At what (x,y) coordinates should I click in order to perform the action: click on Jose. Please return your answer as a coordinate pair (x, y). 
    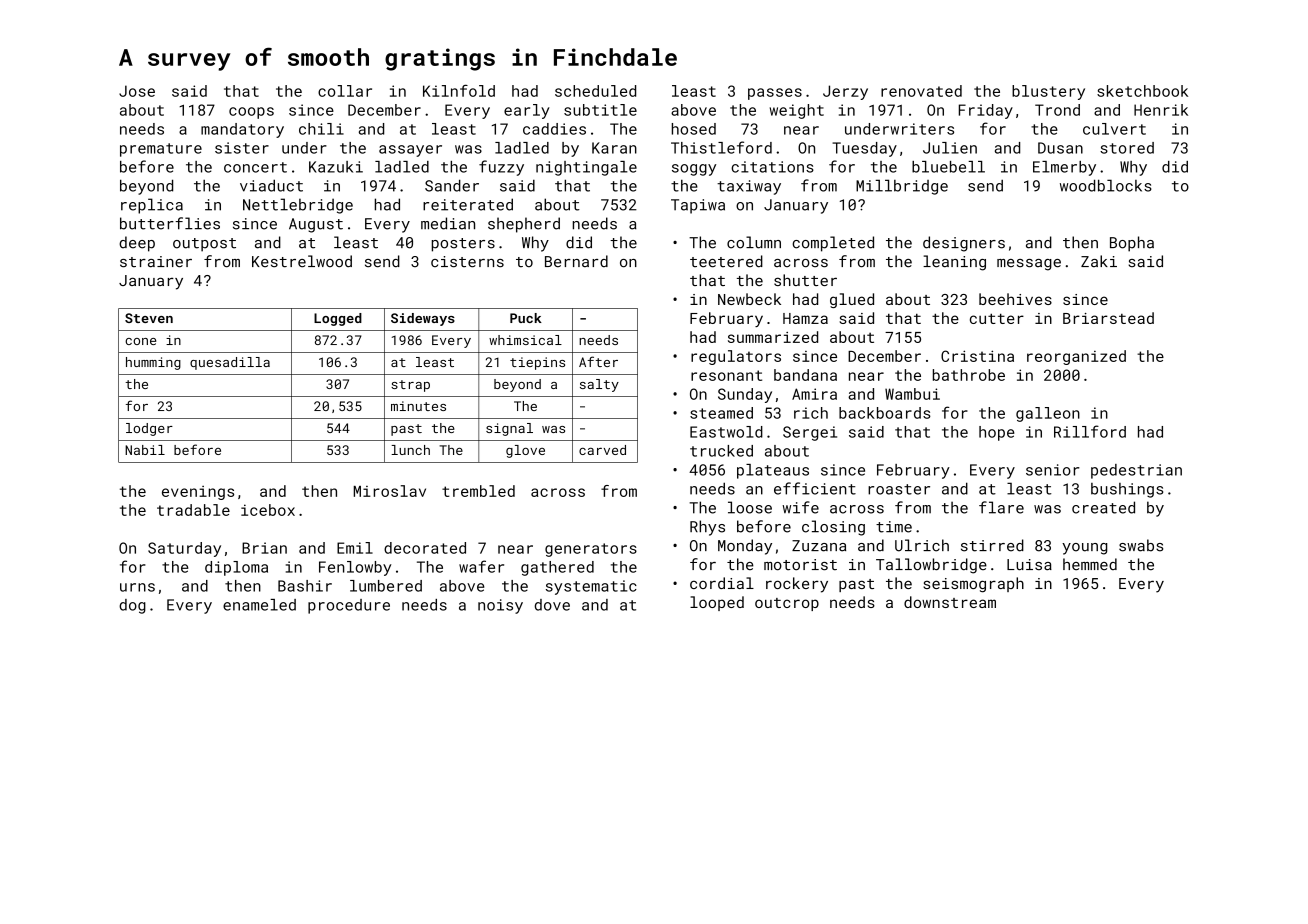
    Looking at the image, I should click on (137, 91).
